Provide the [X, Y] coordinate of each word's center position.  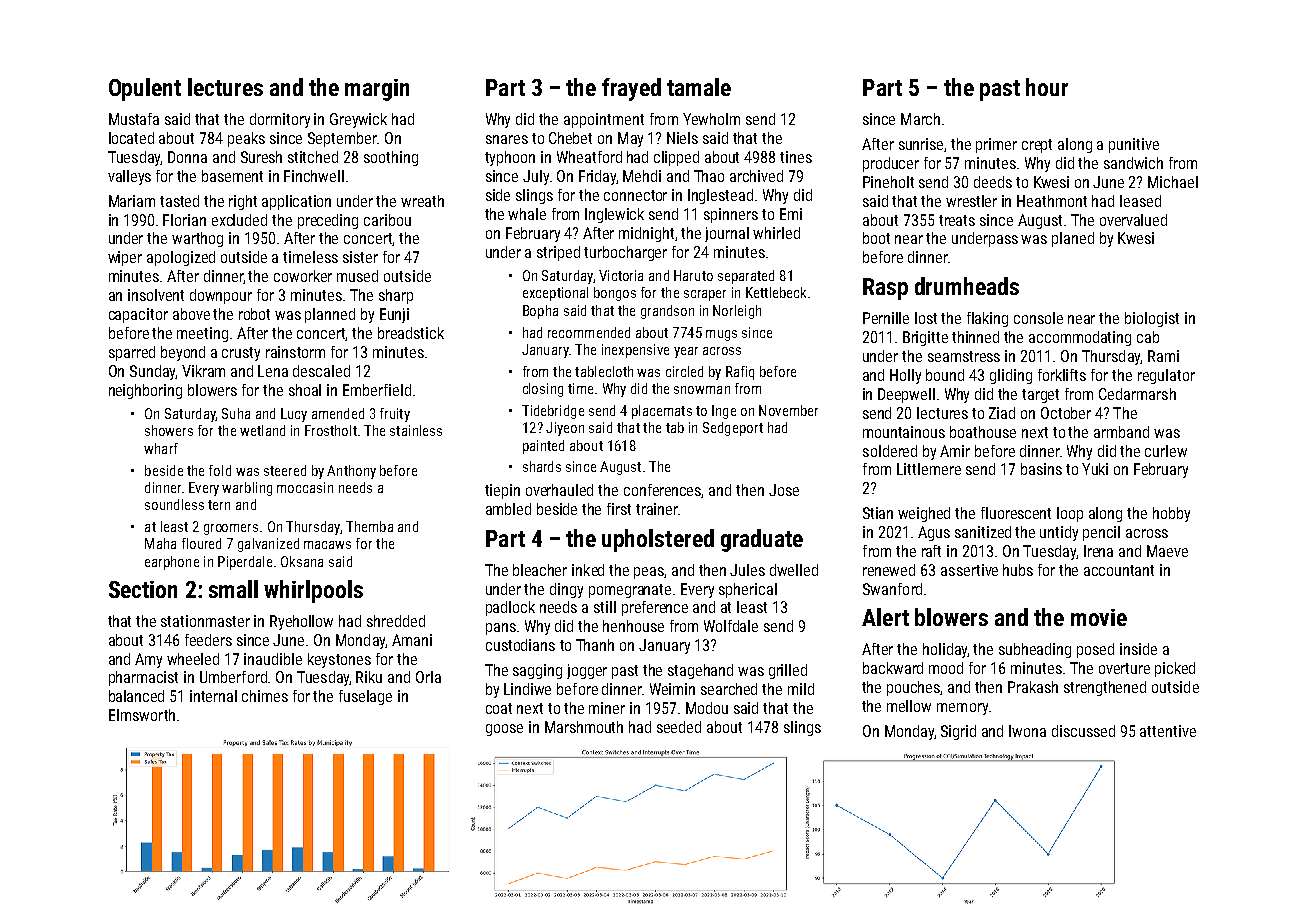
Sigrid [958, 732]
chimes [265, 696]
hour [1047, 87]
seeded [679, 727]
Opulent [145, 89]
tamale [699, 87]
